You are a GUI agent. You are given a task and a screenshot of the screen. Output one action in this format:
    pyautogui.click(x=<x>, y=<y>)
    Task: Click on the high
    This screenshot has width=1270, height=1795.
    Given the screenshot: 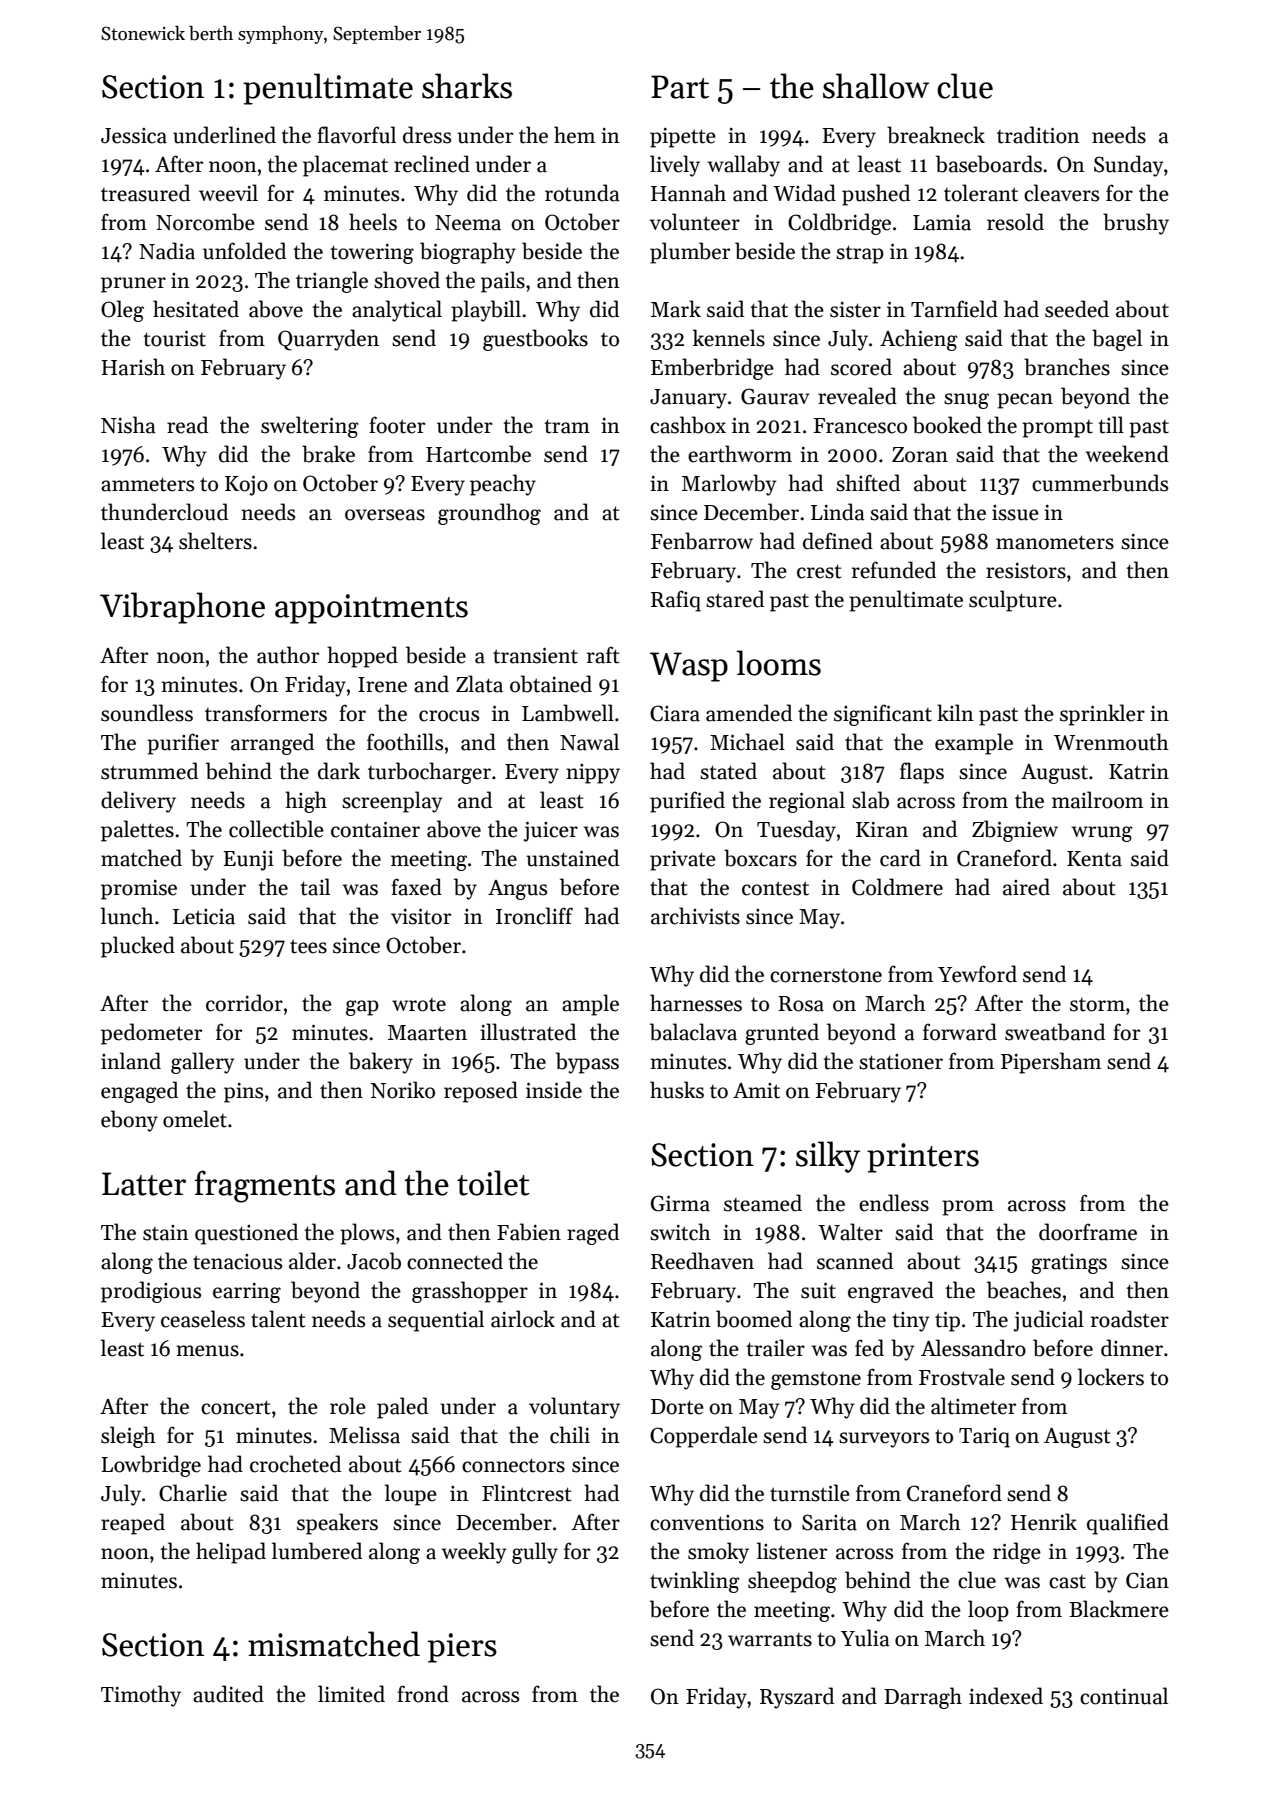 What is the action you would take?
    pyautogui.click(x=306, y=802)
